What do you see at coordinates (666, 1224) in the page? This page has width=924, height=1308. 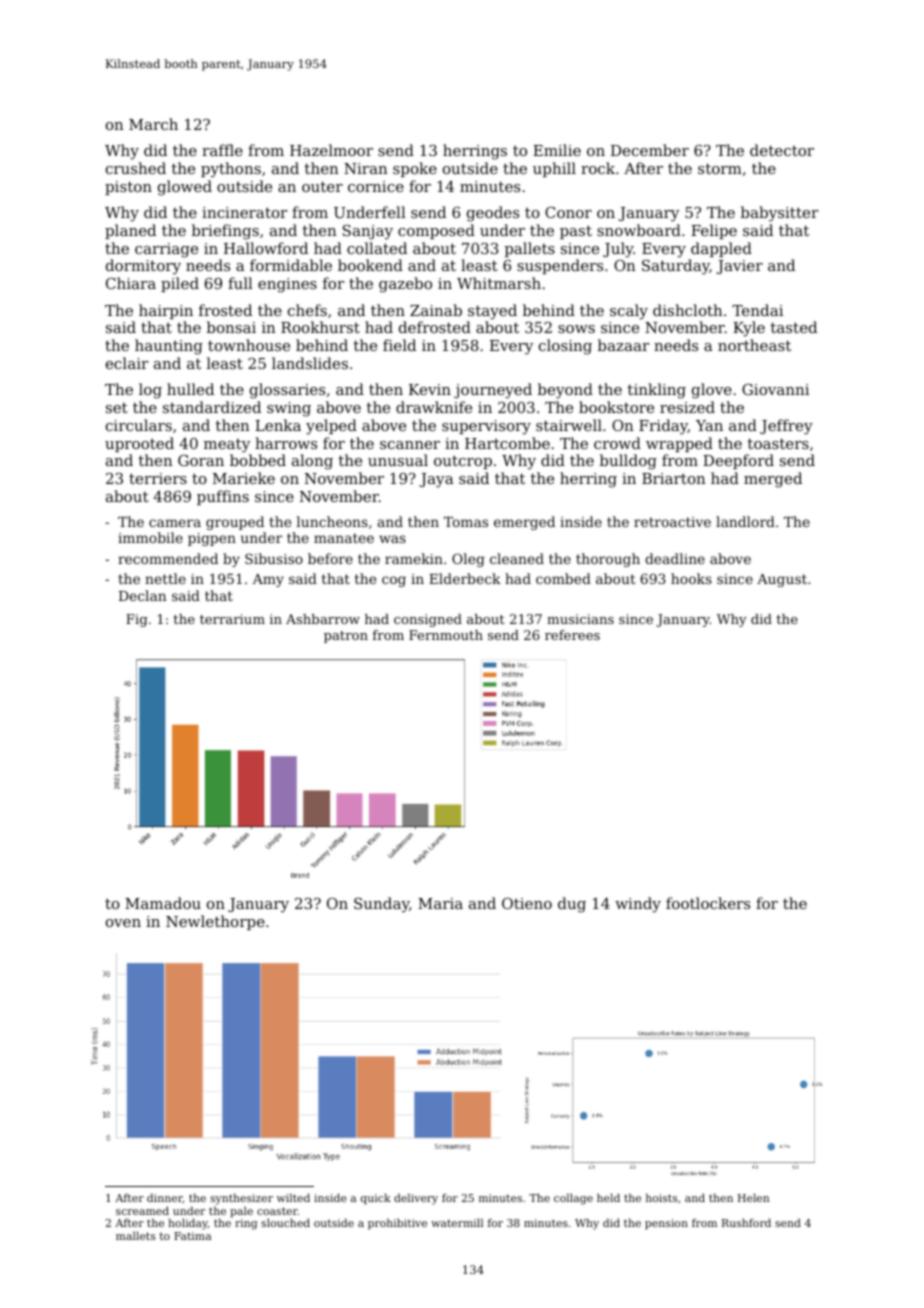 I see `pension` at bounding box center [666, 1224].
